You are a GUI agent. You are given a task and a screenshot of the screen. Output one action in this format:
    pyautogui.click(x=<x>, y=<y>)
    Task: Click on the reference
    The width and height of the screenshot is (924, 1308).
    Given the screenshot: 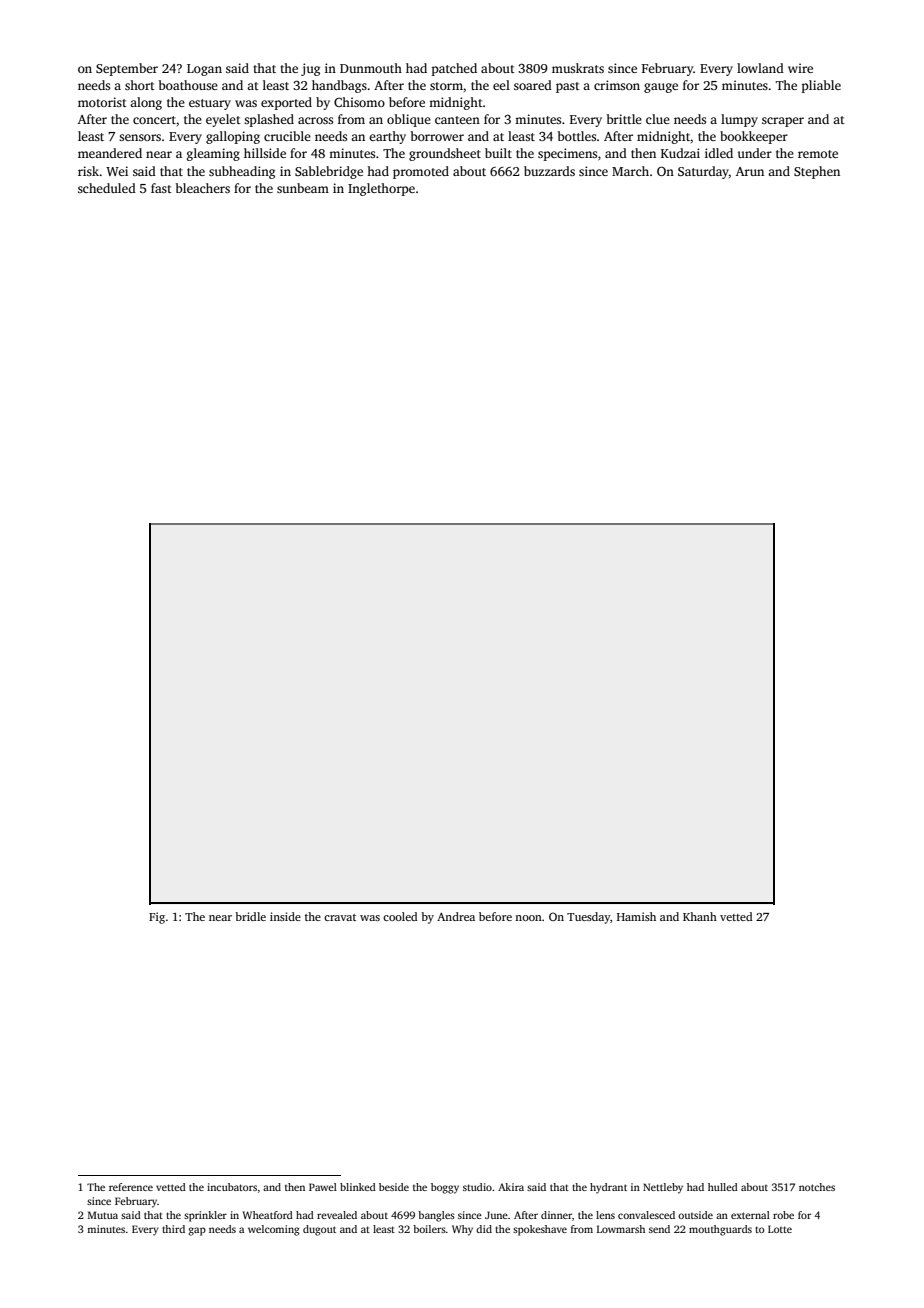 What is the action you would take?
    pyautogui.click(x=131, y=1187)
